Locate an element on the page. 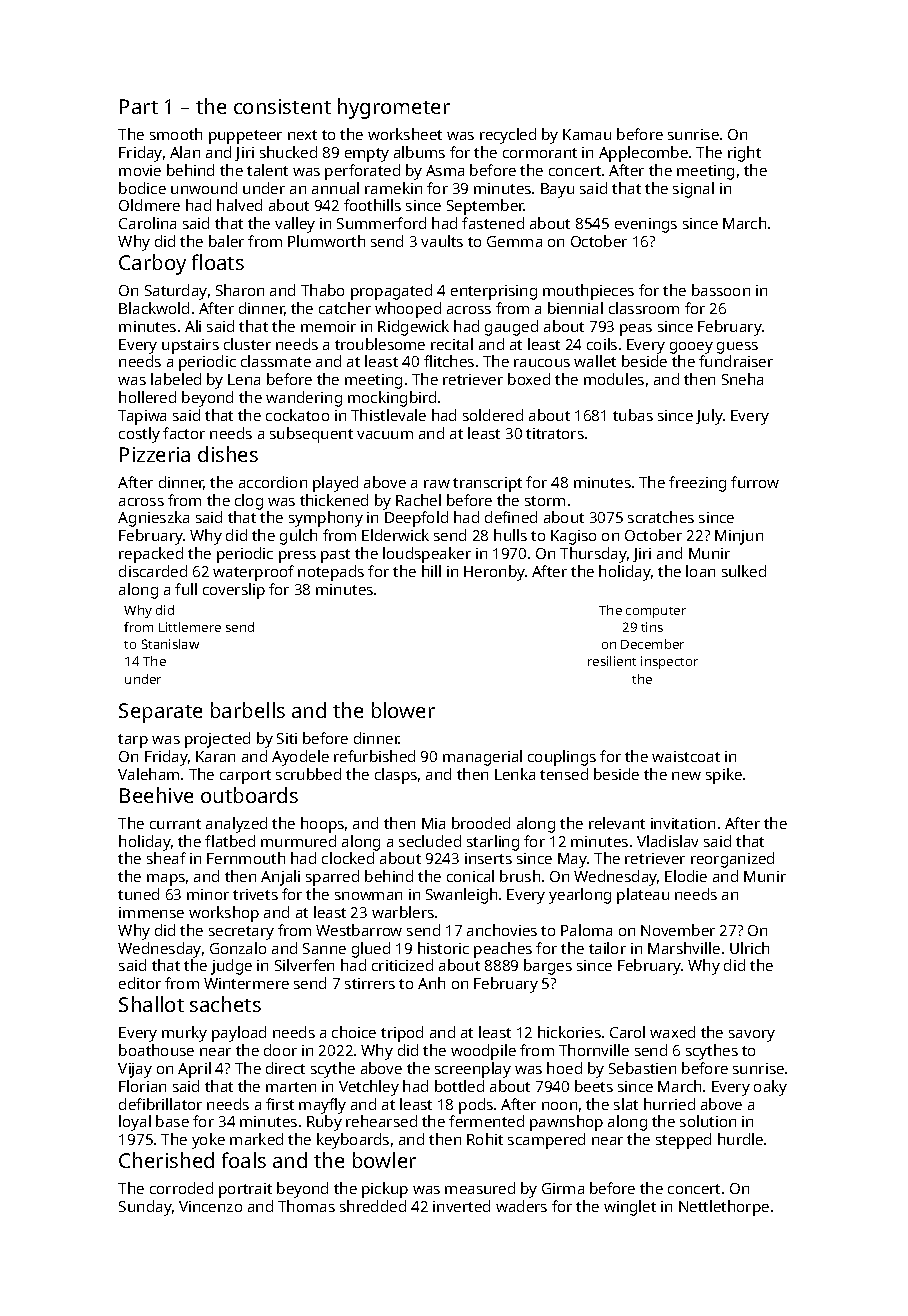 The image size is (908, 1316). Siti is located at coordinates (287, 738).
